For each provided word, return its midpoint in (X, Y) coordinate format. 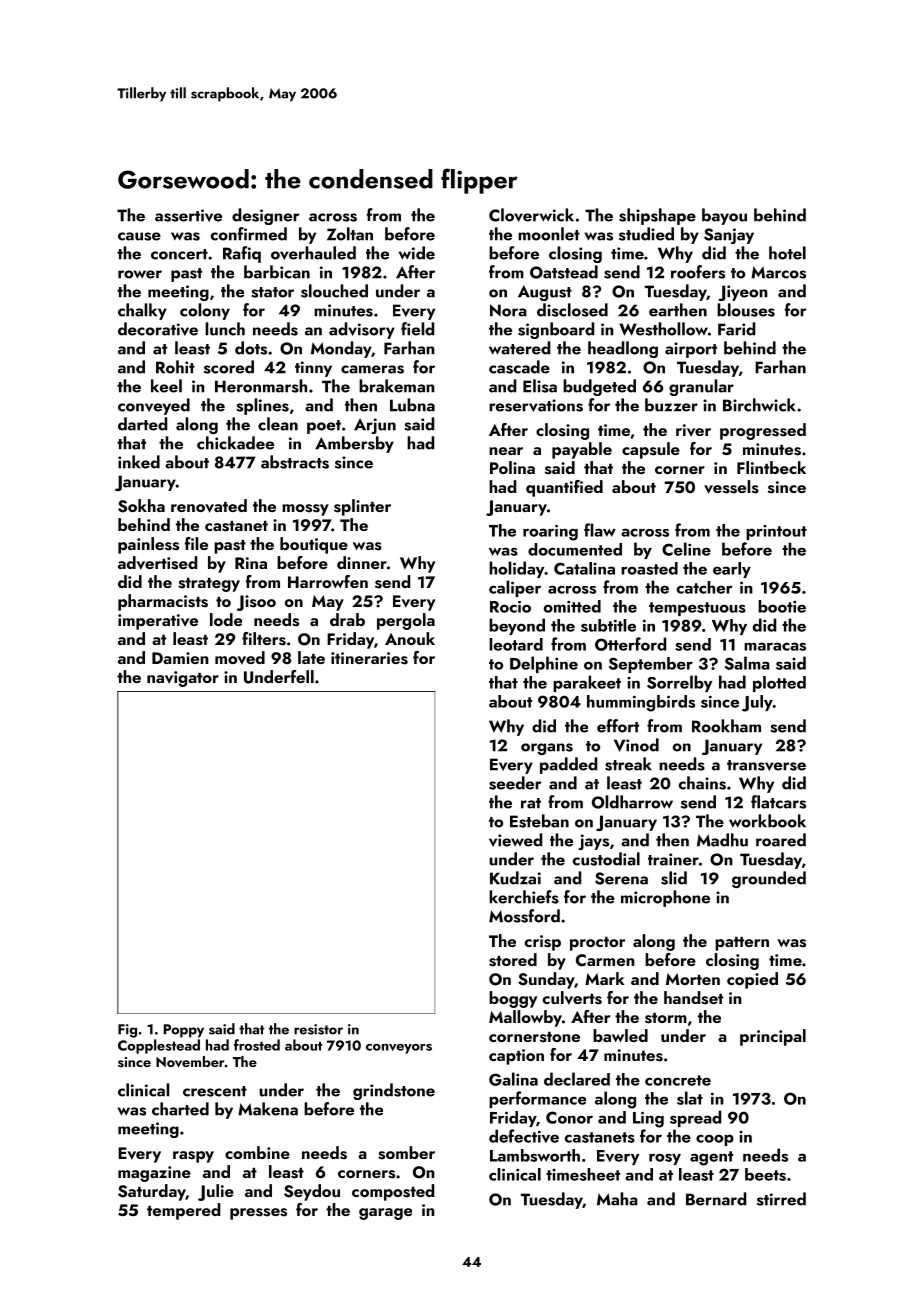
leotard (516, 644)
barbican (277, 272)
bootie (782, 606)
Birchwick (759, 405)
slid (674, 878)
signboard (556, 330)
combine (257, 1152)
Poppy (184, 1031)
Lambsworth (535, 1155)
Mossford (524, 916)
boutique (314, 545)
